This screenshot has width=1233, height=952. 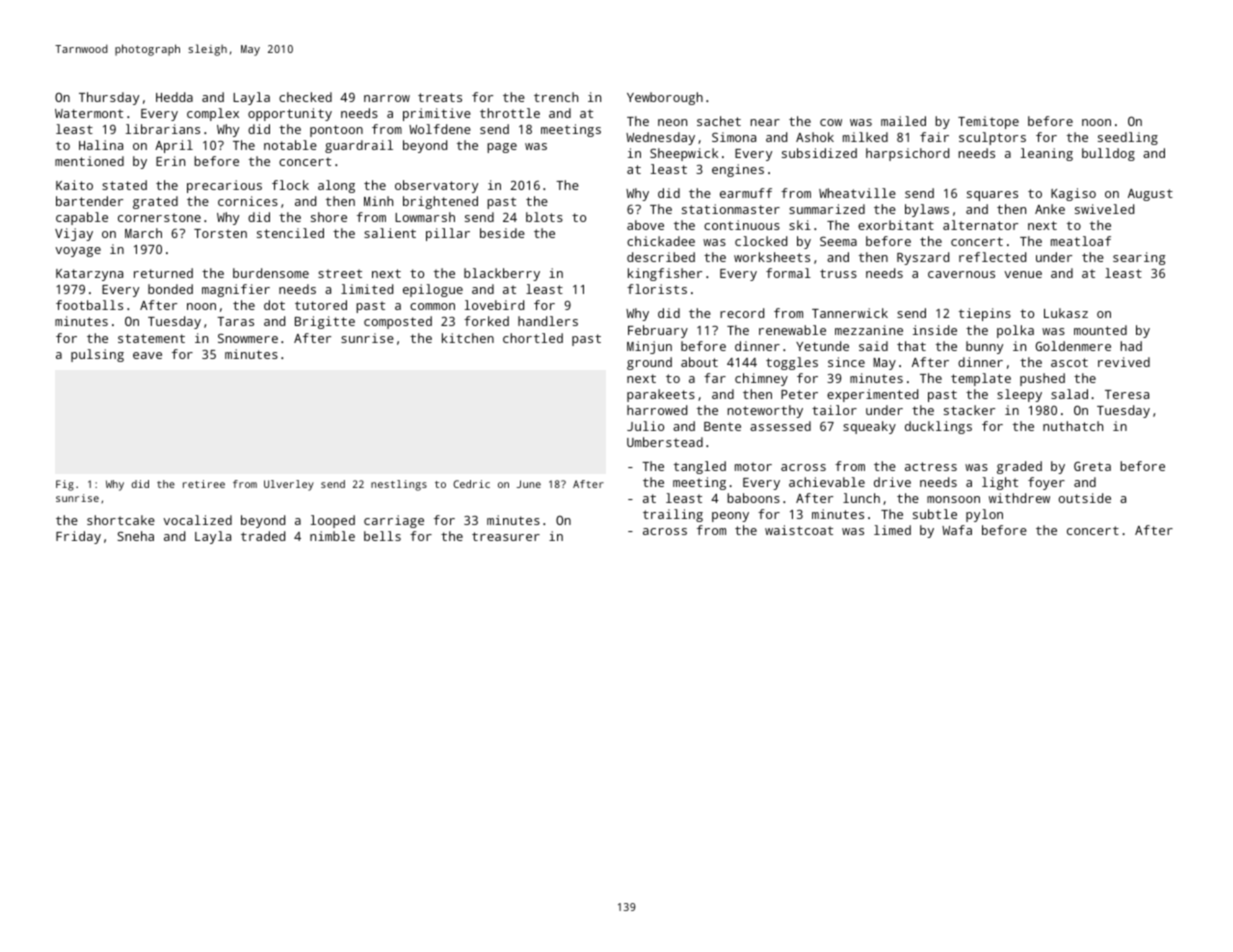 I want to click on tiepins, so click(x=985, y=314).
